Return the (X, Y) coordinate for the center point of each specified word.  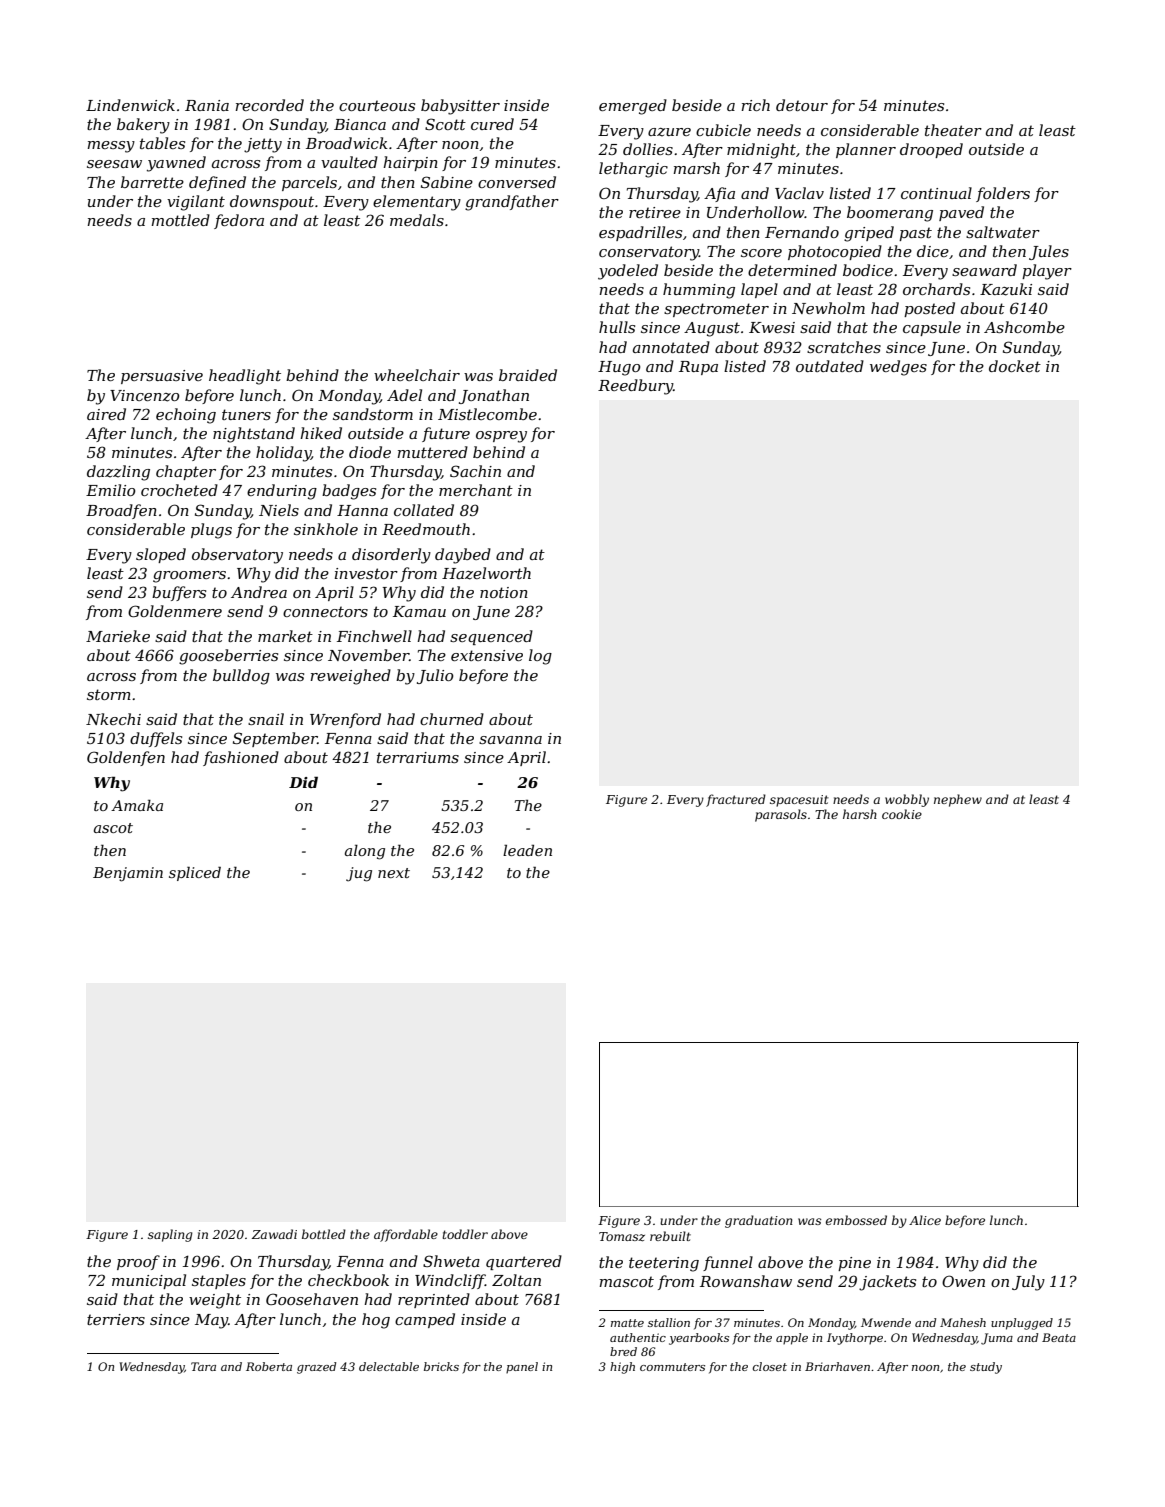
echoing (186, 416)
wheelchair (417, 375)
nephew (958, 800)
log (540, 657)
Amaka (137, 805)
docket (1015, 366)
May (211, 1321)
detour (802, 105)
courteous (377, 105)
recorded (269, 105)
